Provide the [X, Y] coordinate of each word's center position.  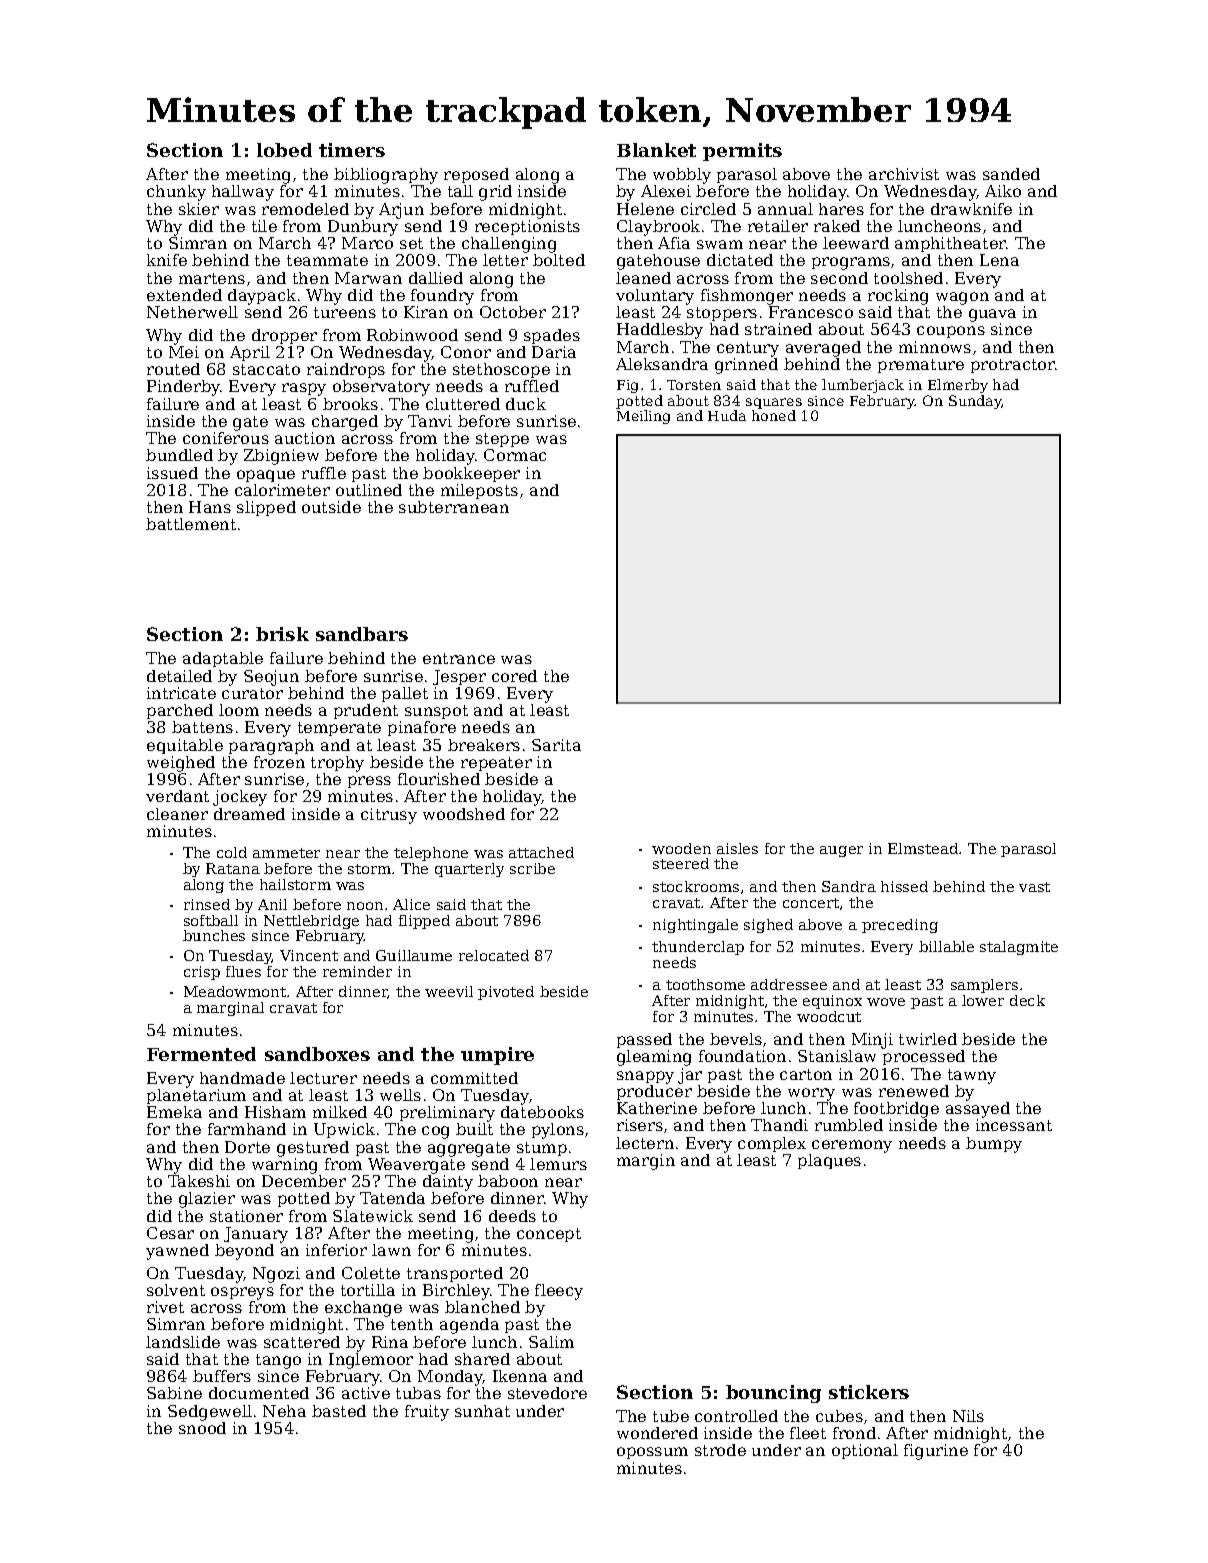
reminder [357, 971]
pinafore [422, 728]
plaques [829, 1161]
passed [644, 1040]
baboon [508, 1181]
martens [212, 278]
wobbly [682, 176]
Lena [999, 260]
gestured [313, 1149]
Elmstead [923, 848]
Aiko [1003, 191]
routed [173, 369]
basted [339, 1411]
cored [514, 676]
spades [552, 336]
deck [1027, 1000]
